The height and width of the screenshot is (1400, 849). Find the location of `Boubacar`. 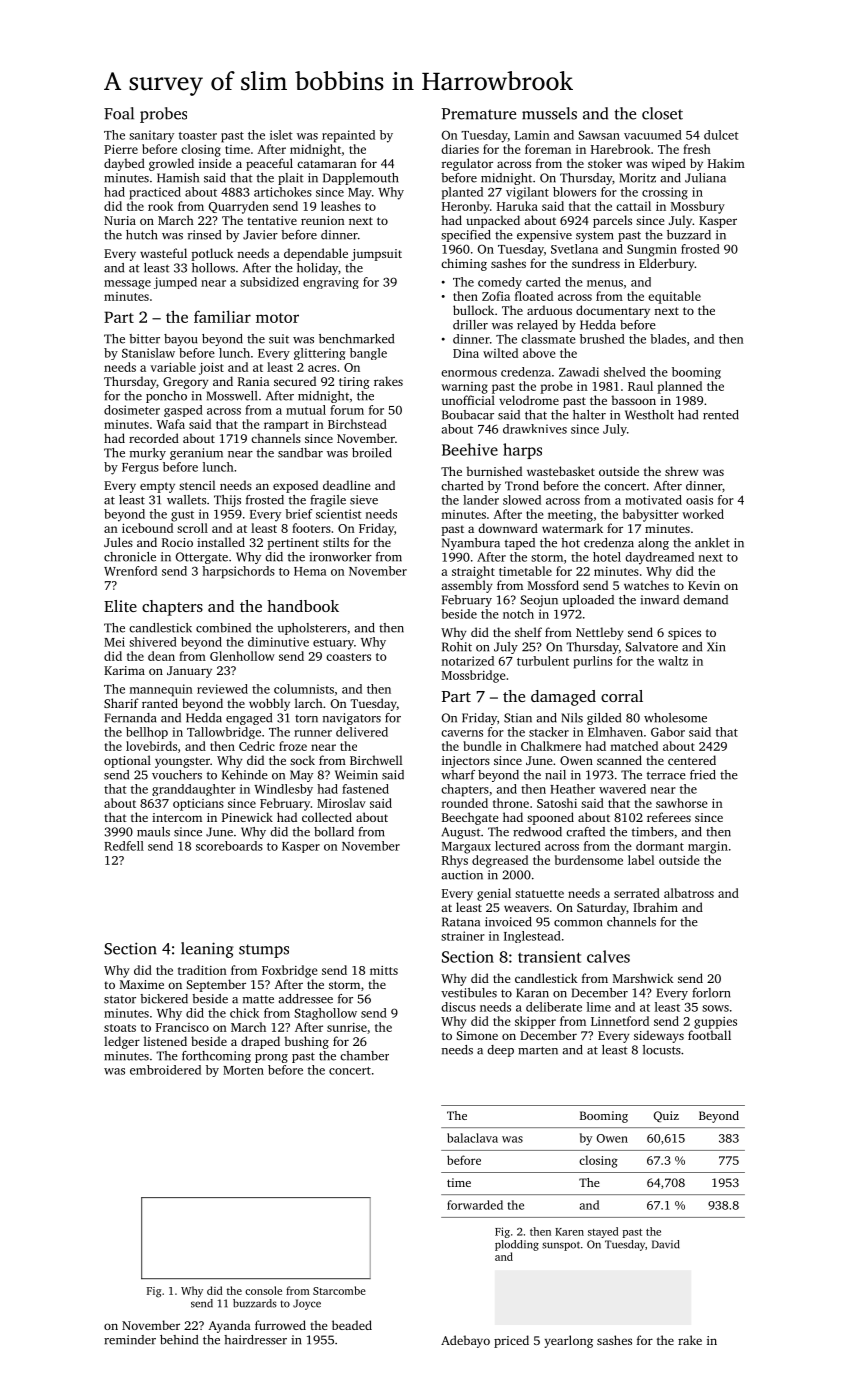

Boubacar is located at coordinates (468, 415).
